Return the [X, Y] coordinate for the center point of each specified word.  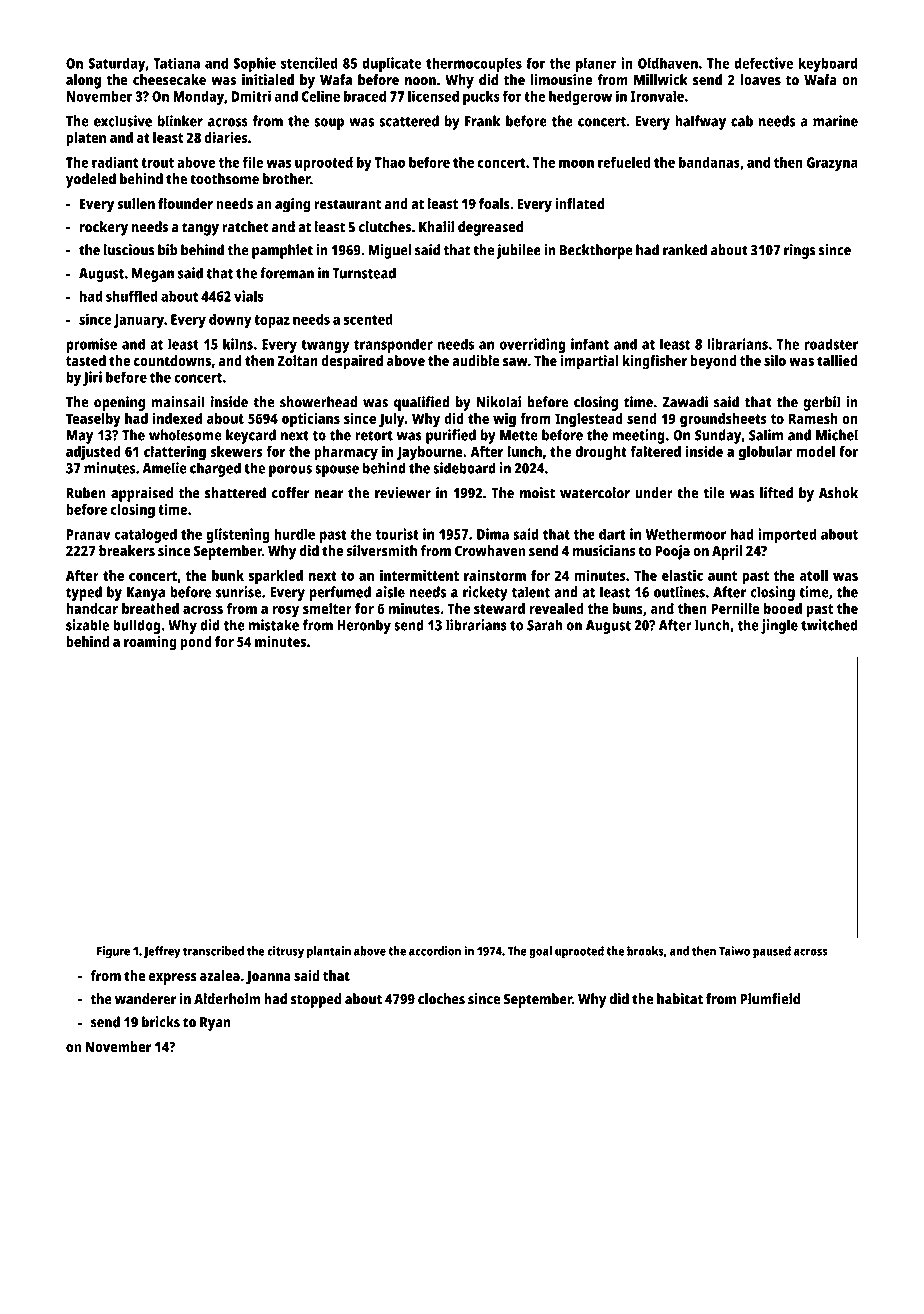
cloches [441, 999]
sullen [136, 203]
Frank [482, 121]
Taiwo [734, 951]
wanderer [145, 999]
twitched [829, 625]
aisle [390, 592]
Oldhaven [668, 63]
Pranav [88, 534]
